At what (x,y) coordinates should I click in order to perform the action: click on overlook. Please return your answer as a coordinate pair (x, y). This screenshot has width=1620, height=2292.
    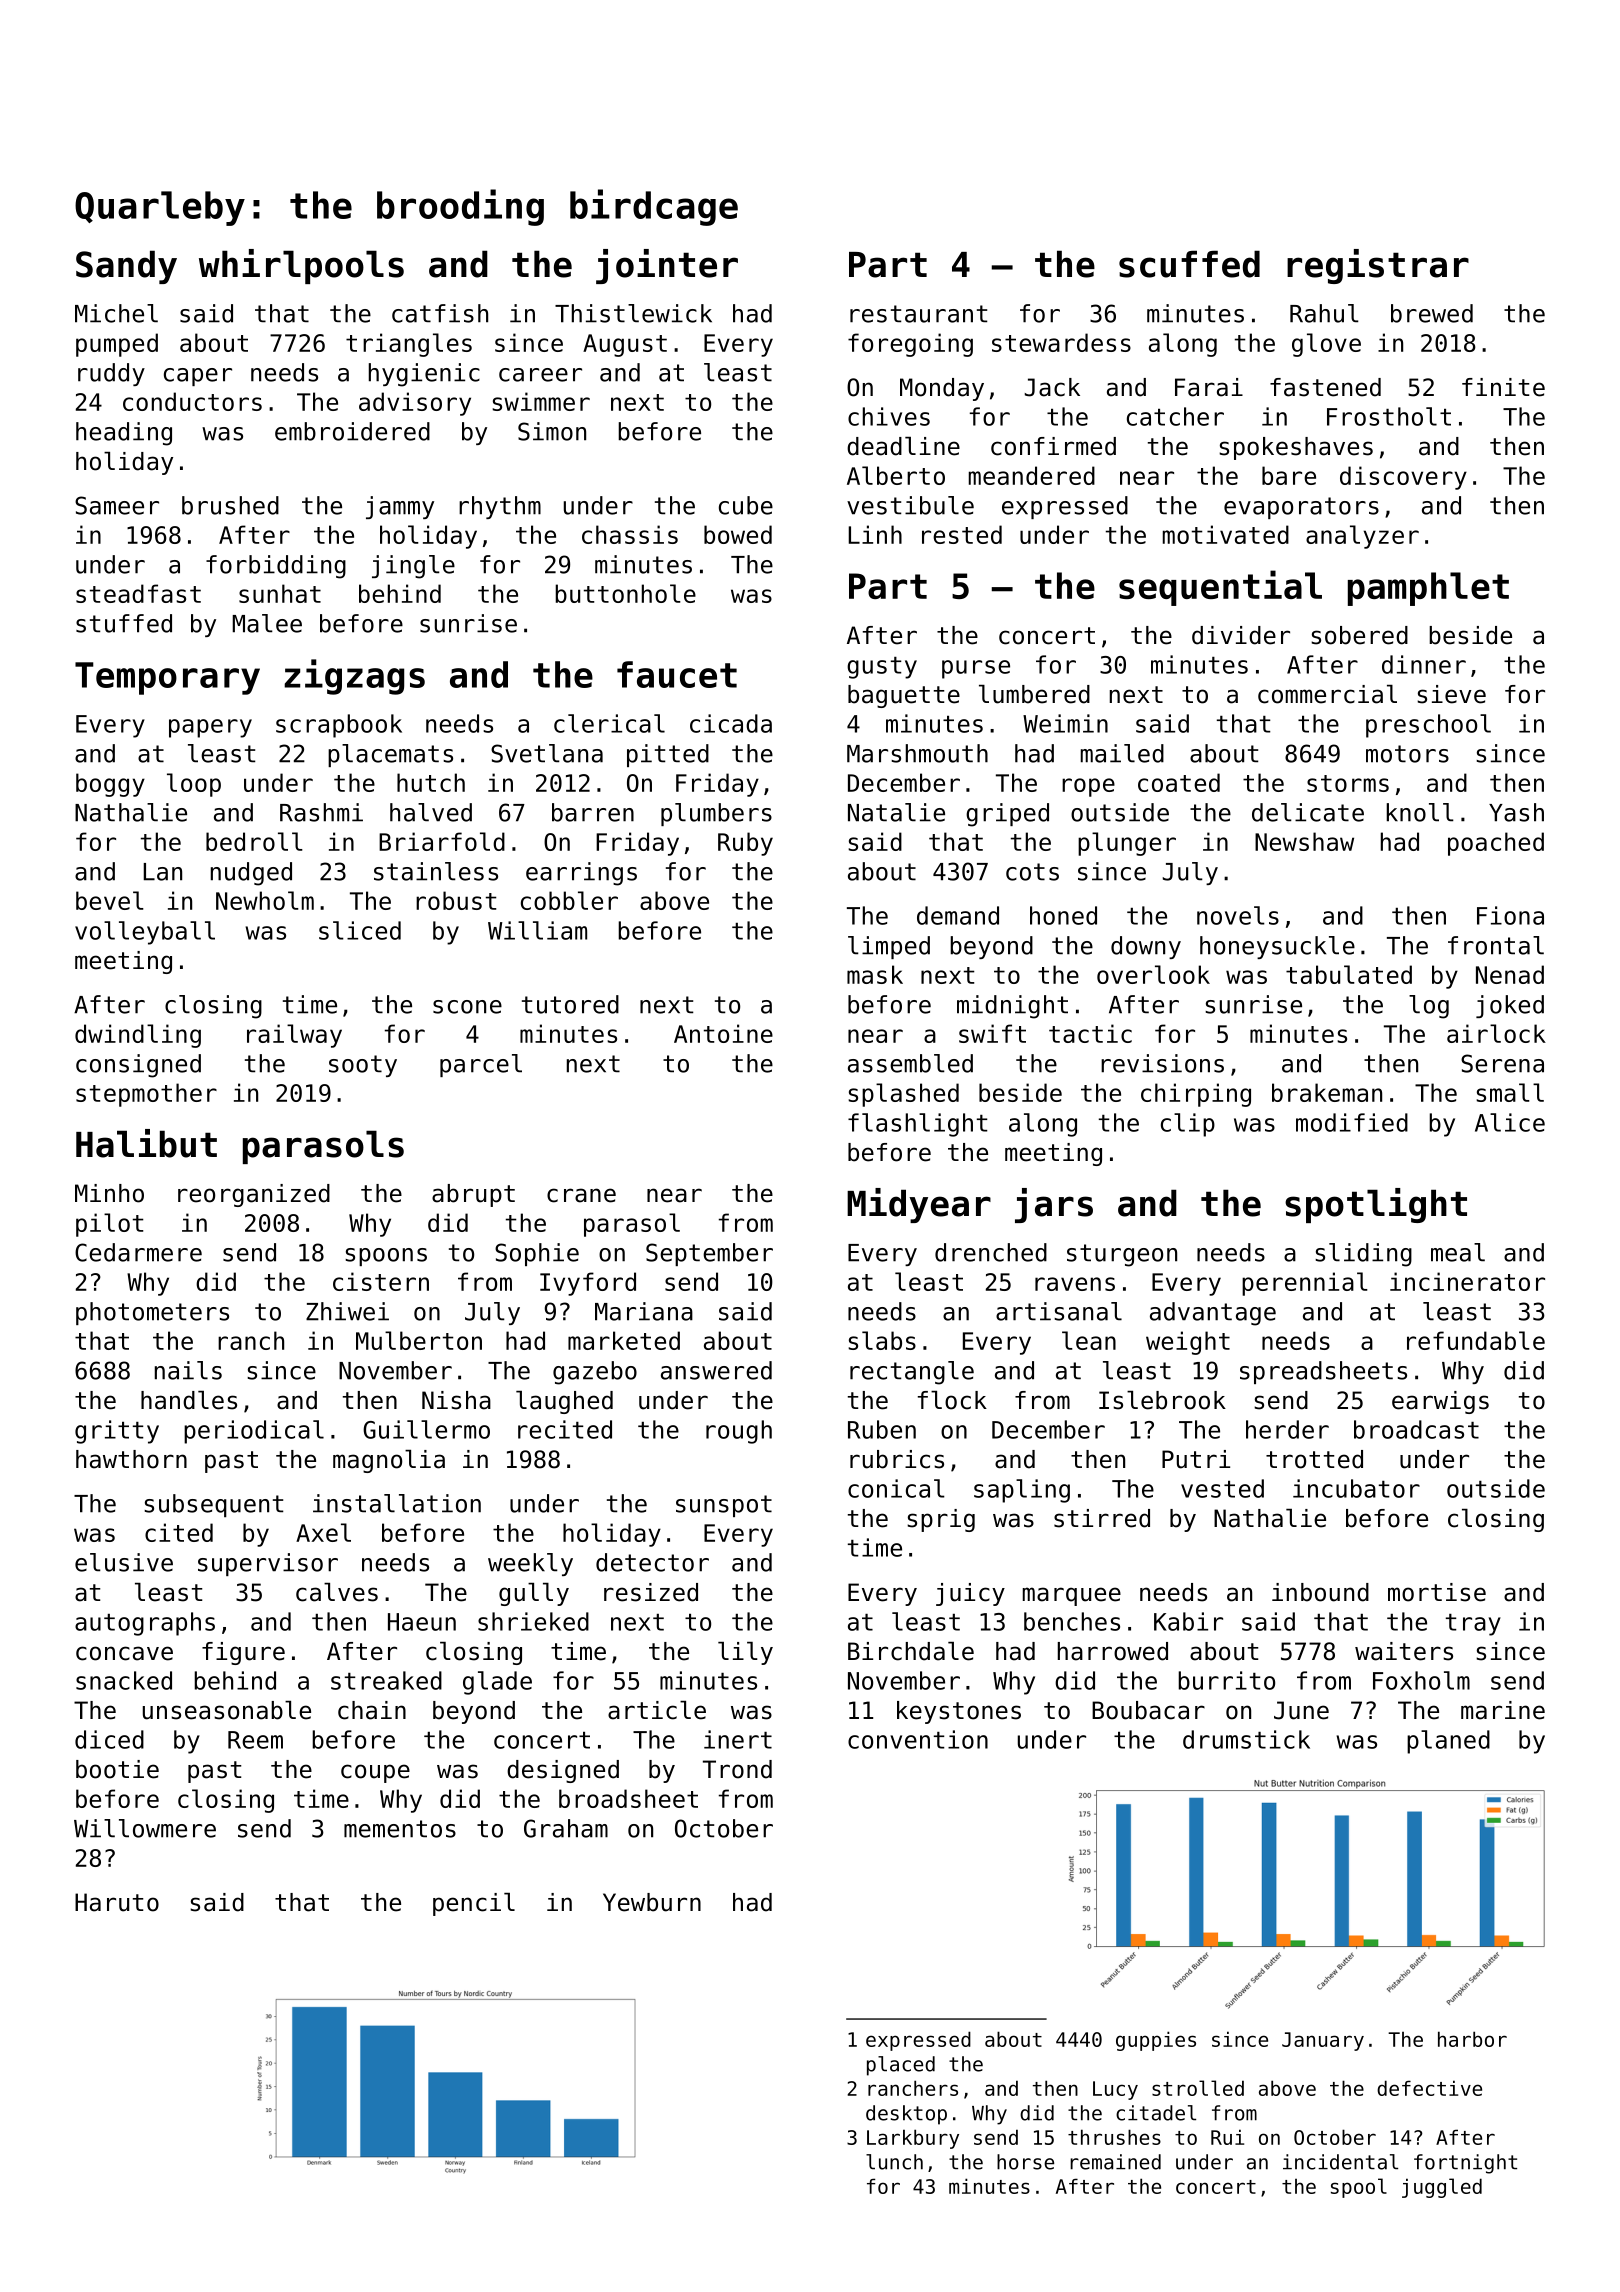
    Looking at the image, I should click on (1153, 974).
